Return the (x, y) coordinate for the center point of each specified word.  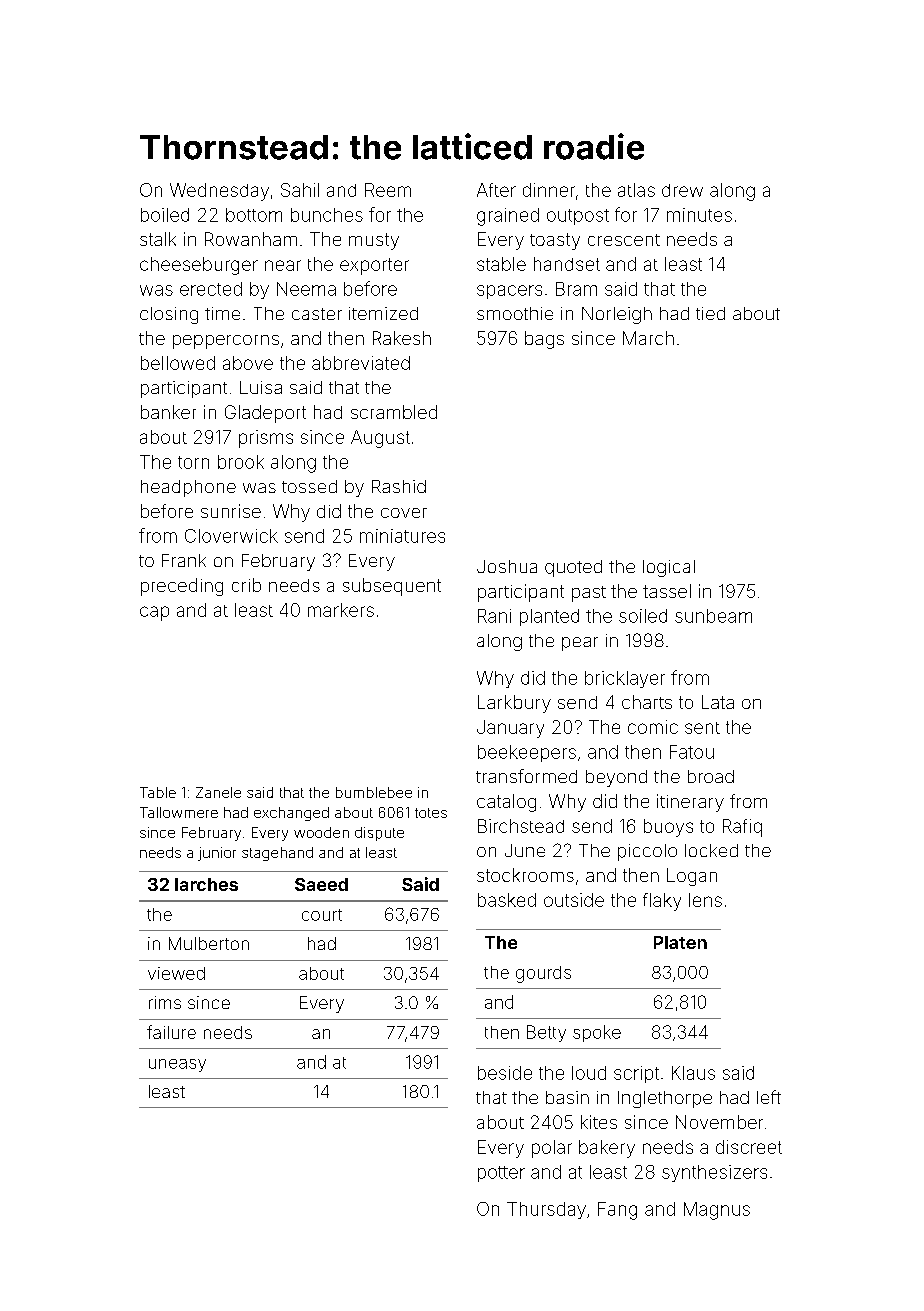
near (283, 265)
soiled (643, 616)
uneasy (177, 1065)
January (510, 729)
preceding (182, 587)
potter (501, 1174)
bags (544, 340)
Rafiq (742, 828)
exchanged (291, 814)
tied (710, 313)
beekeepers (527, 753)
